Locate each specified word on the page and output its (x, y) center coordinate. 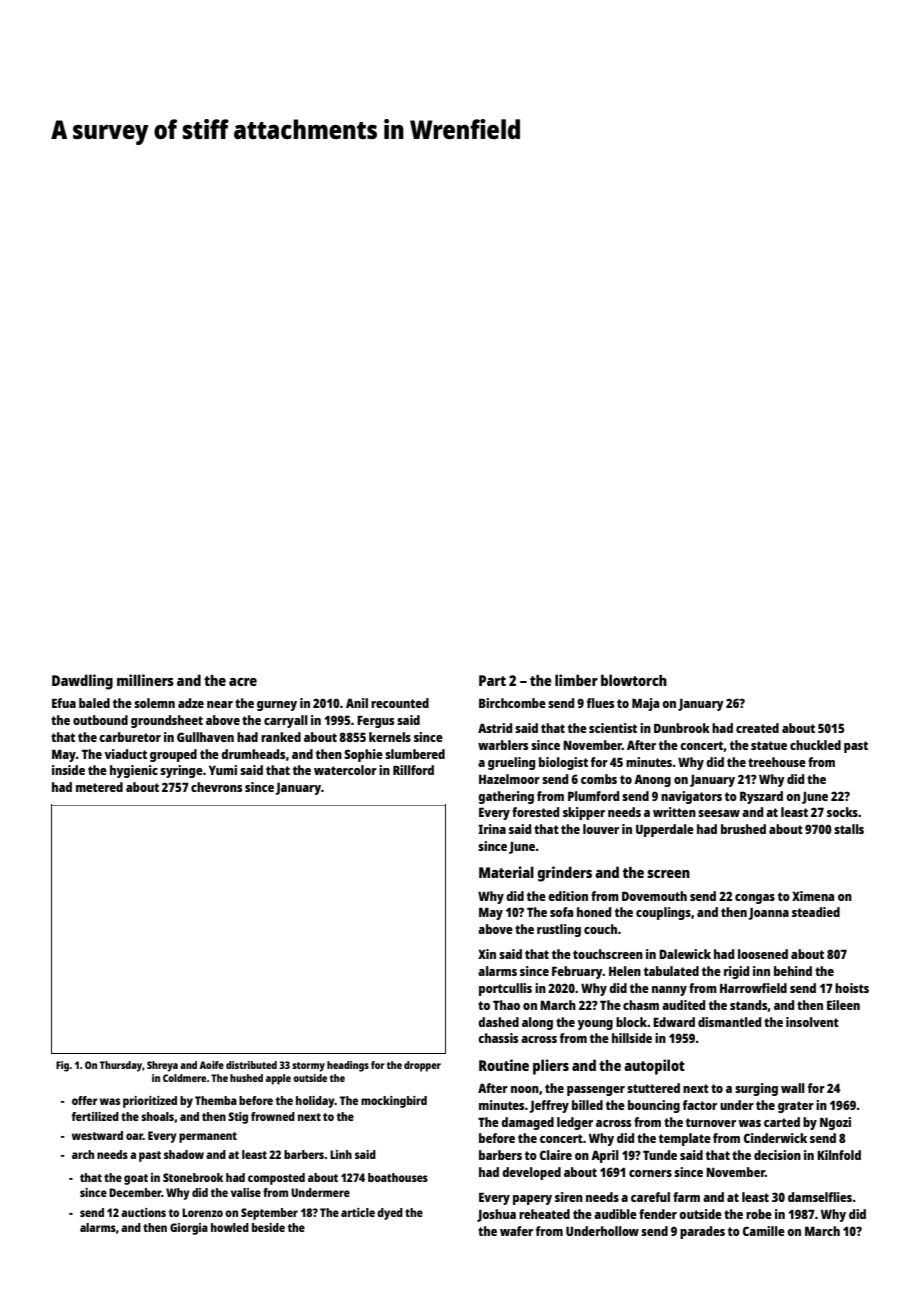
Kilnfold (839, 1155)
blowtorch (634, 680)
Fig (62, 1066)
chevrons (216, 787)
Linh (341, 1154)
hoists (852, 988)
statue (769, 745)
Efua (64, 703)
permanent (208, 1137)
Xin (487, 954)
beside (268, 1227)
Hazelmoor (509, 779)
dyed (390, 1214)
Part (492, 680)
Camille (764, 1231)
